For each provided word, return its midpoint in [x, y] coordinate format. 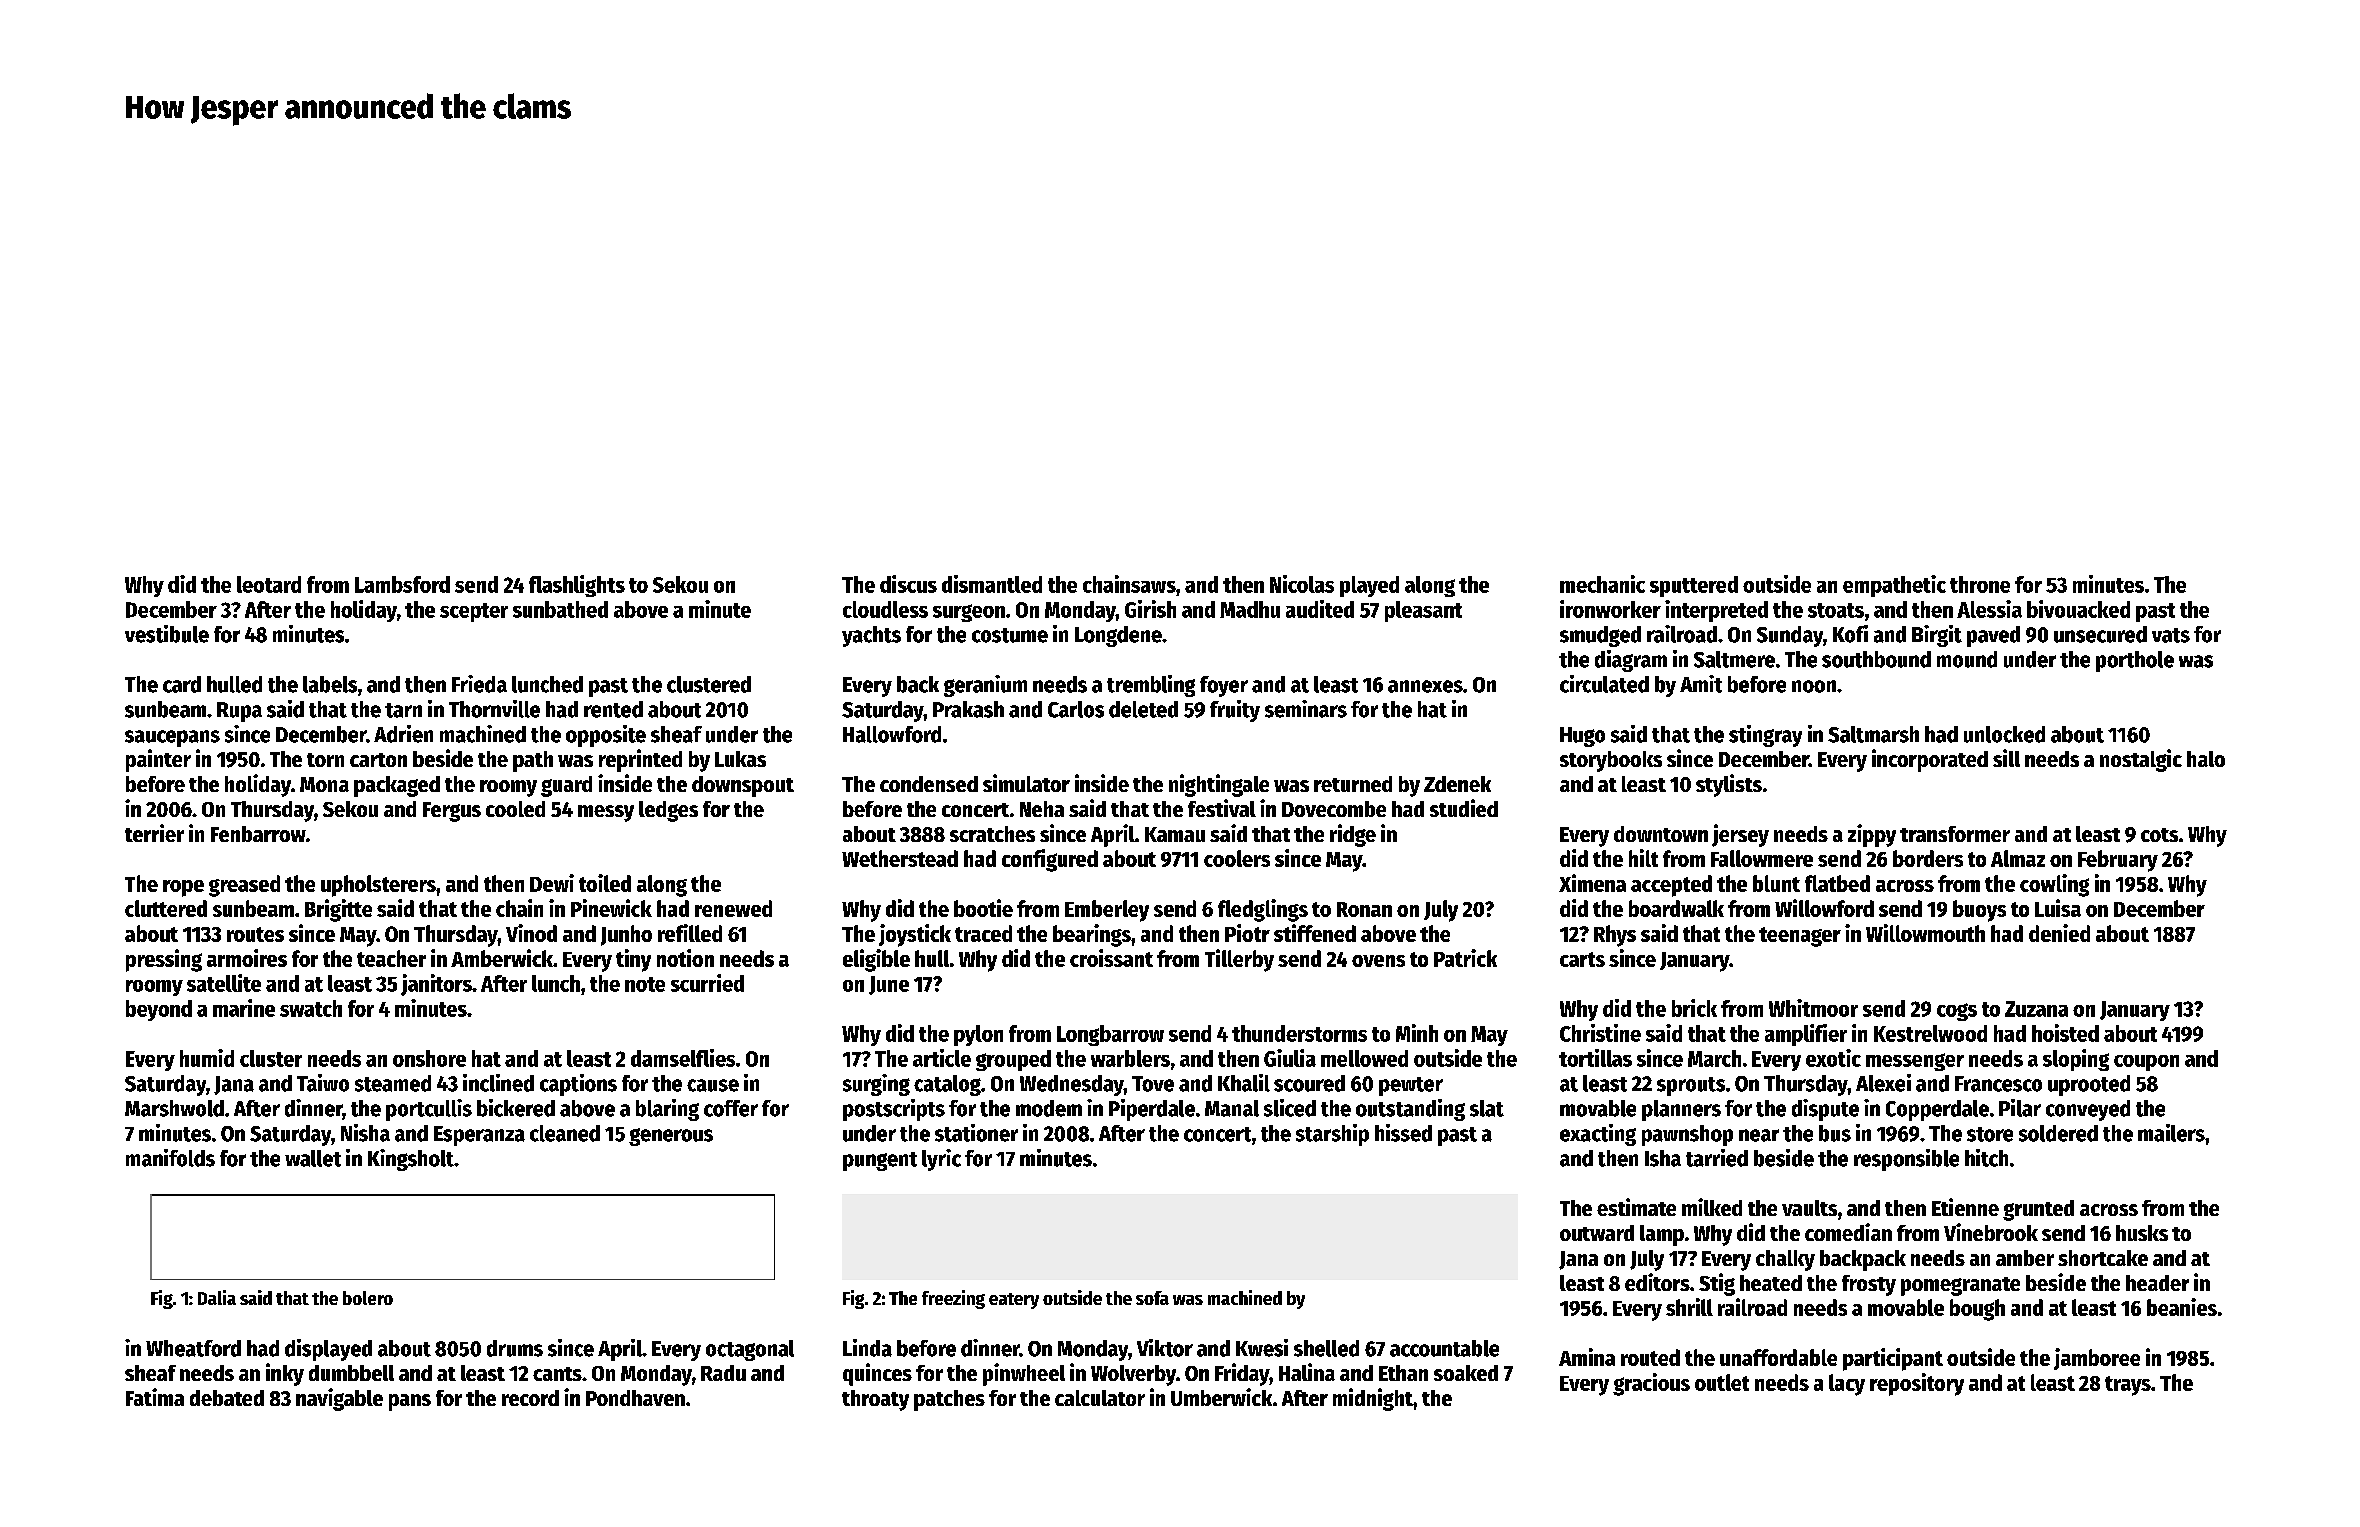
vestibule [167, 634]
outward [1597, 1233]
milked [1712, 1207]
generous [671, 1137]
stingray [1765, 736]
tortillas [1595, 1058]
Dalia [217, 1297]
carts [1582, 959]
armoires [247, 958]
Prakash [968, 709]
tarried [1717, 1158]
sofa [1152, 1298]
